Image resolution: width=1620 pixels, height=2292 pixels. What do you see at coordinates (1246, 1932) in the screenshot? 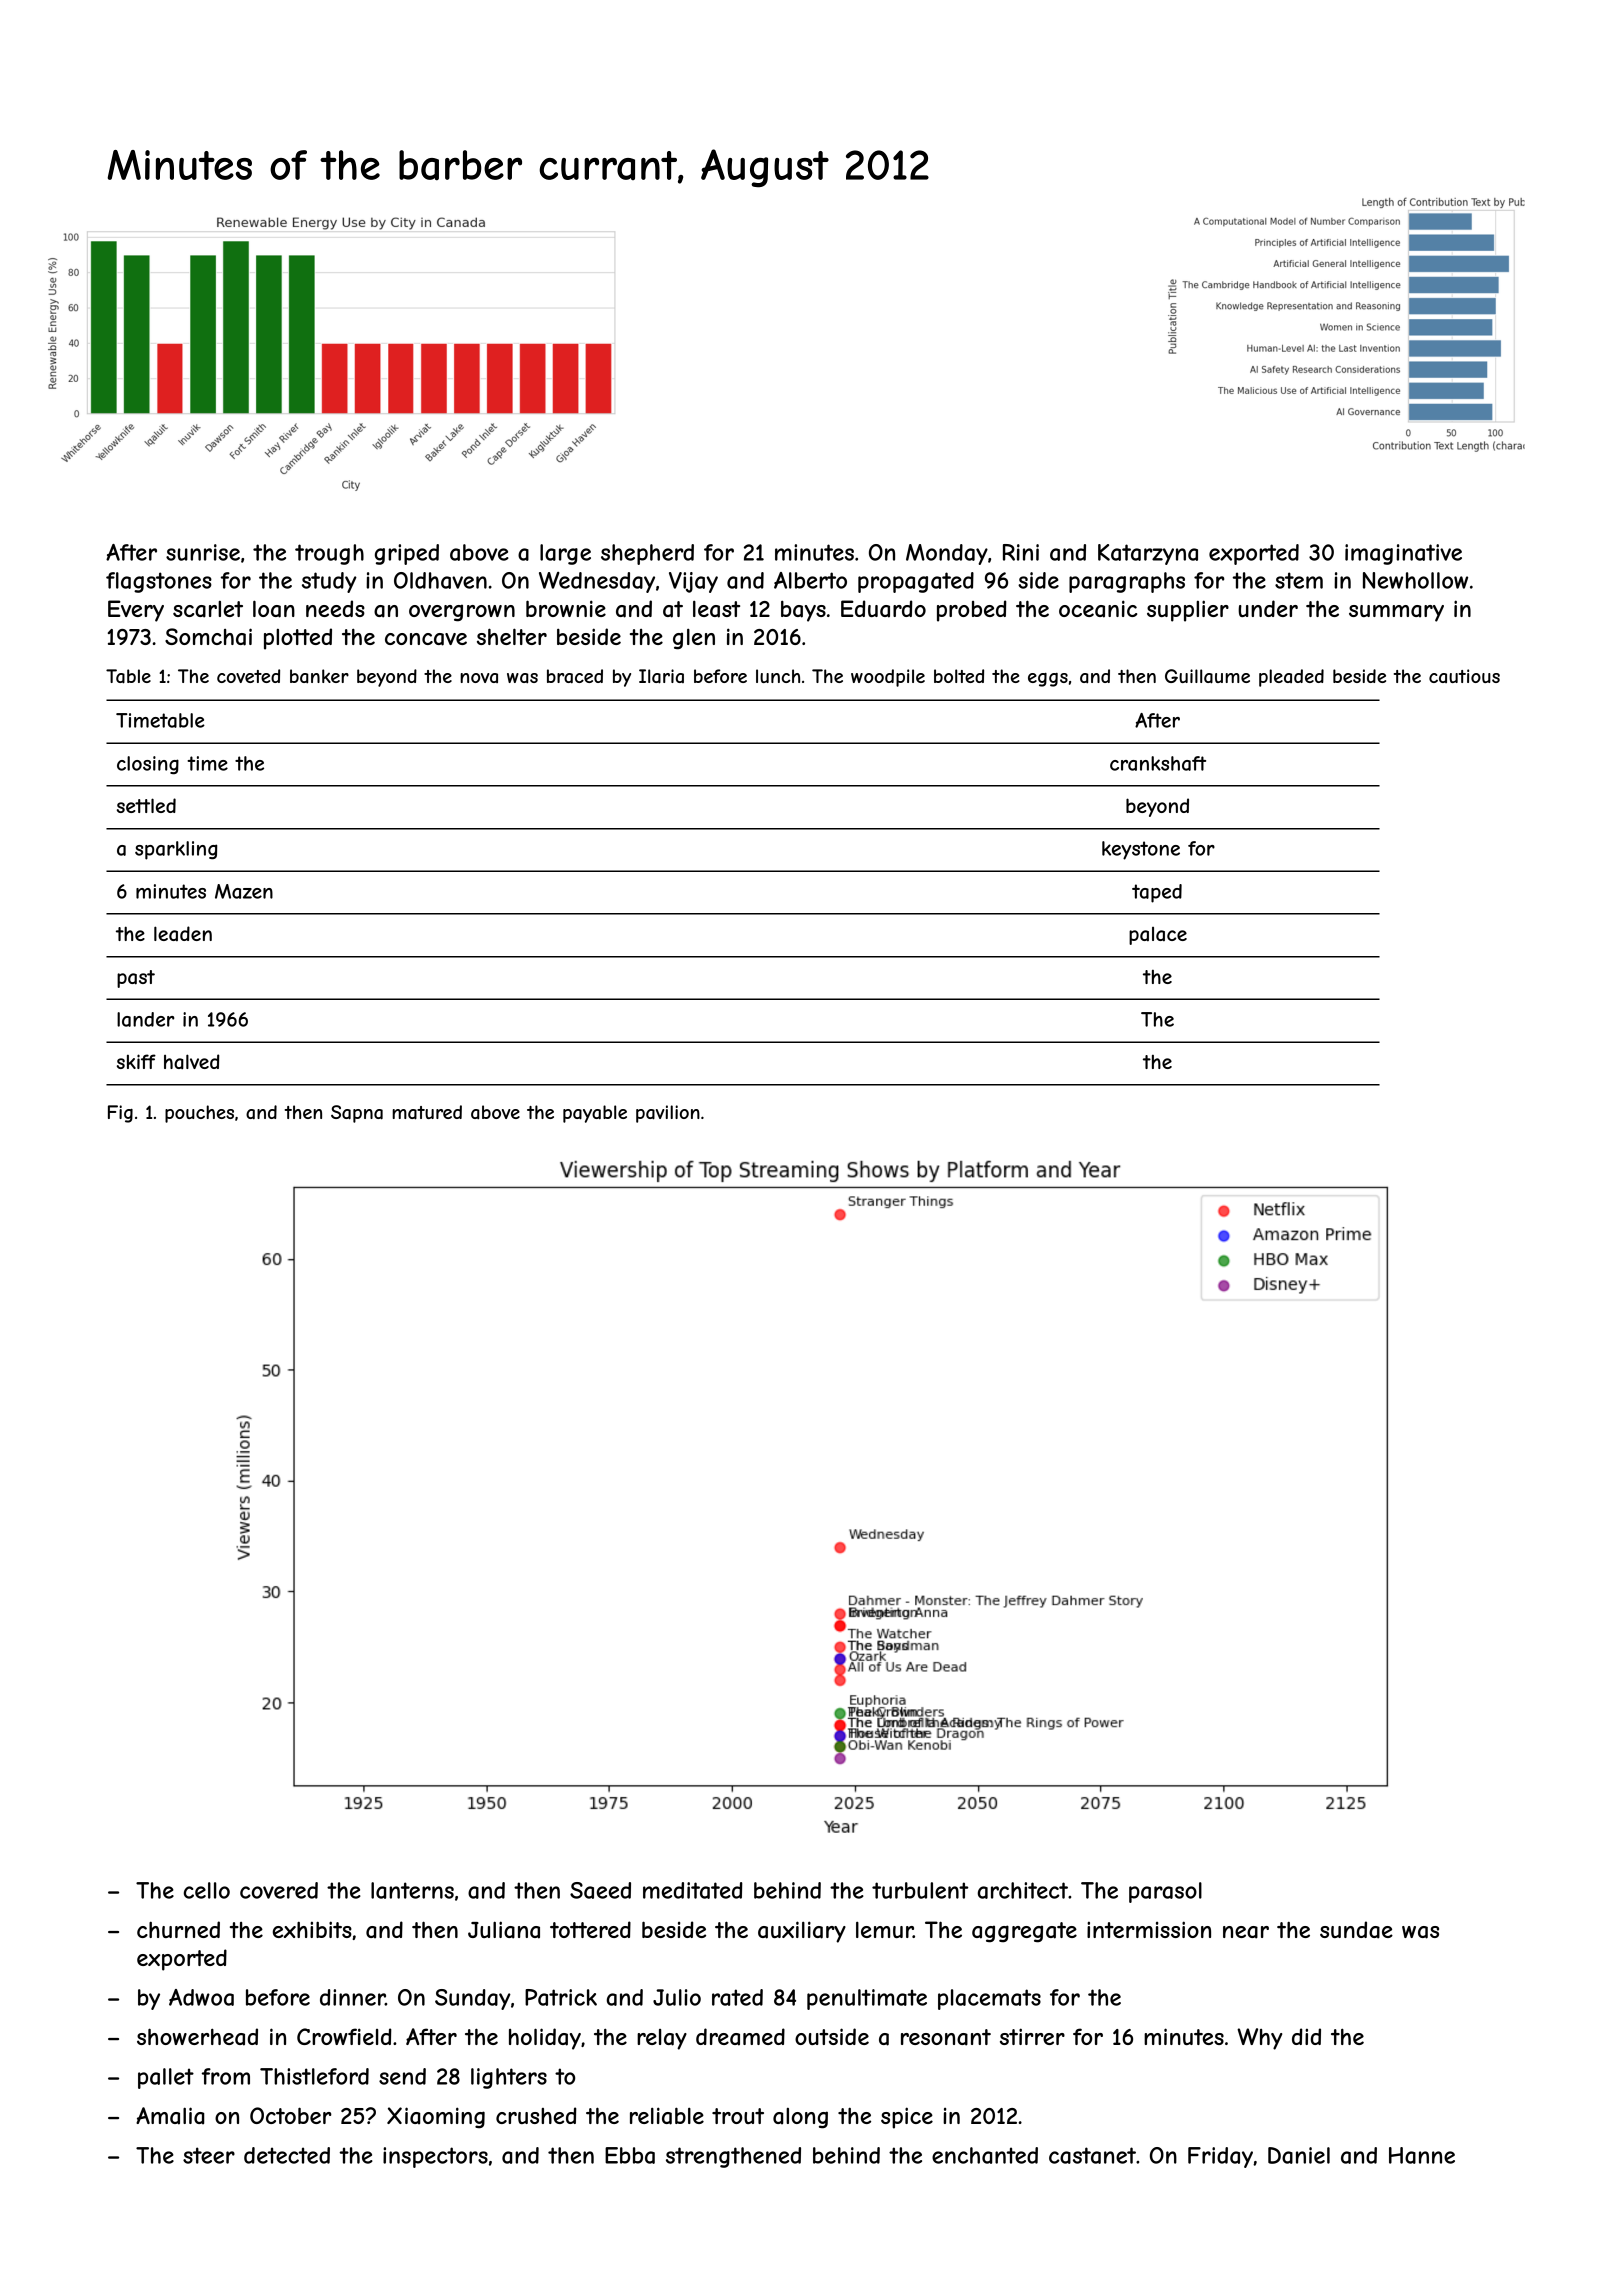
I see `near` at bounding box center [1246, 1932].
